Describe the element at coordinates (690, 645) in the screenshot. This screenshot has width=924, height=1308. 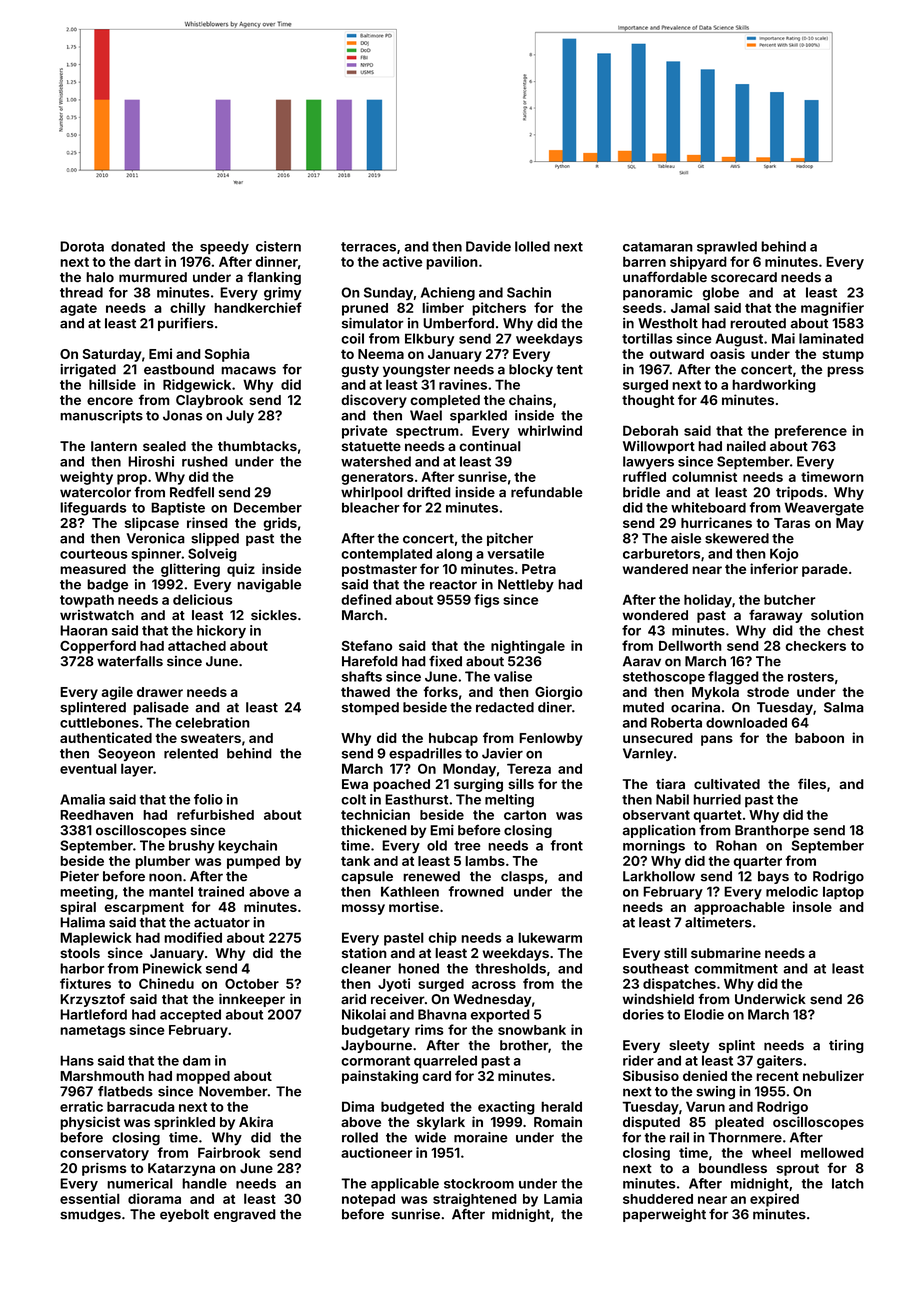
I see `Dellworth` at that location.
